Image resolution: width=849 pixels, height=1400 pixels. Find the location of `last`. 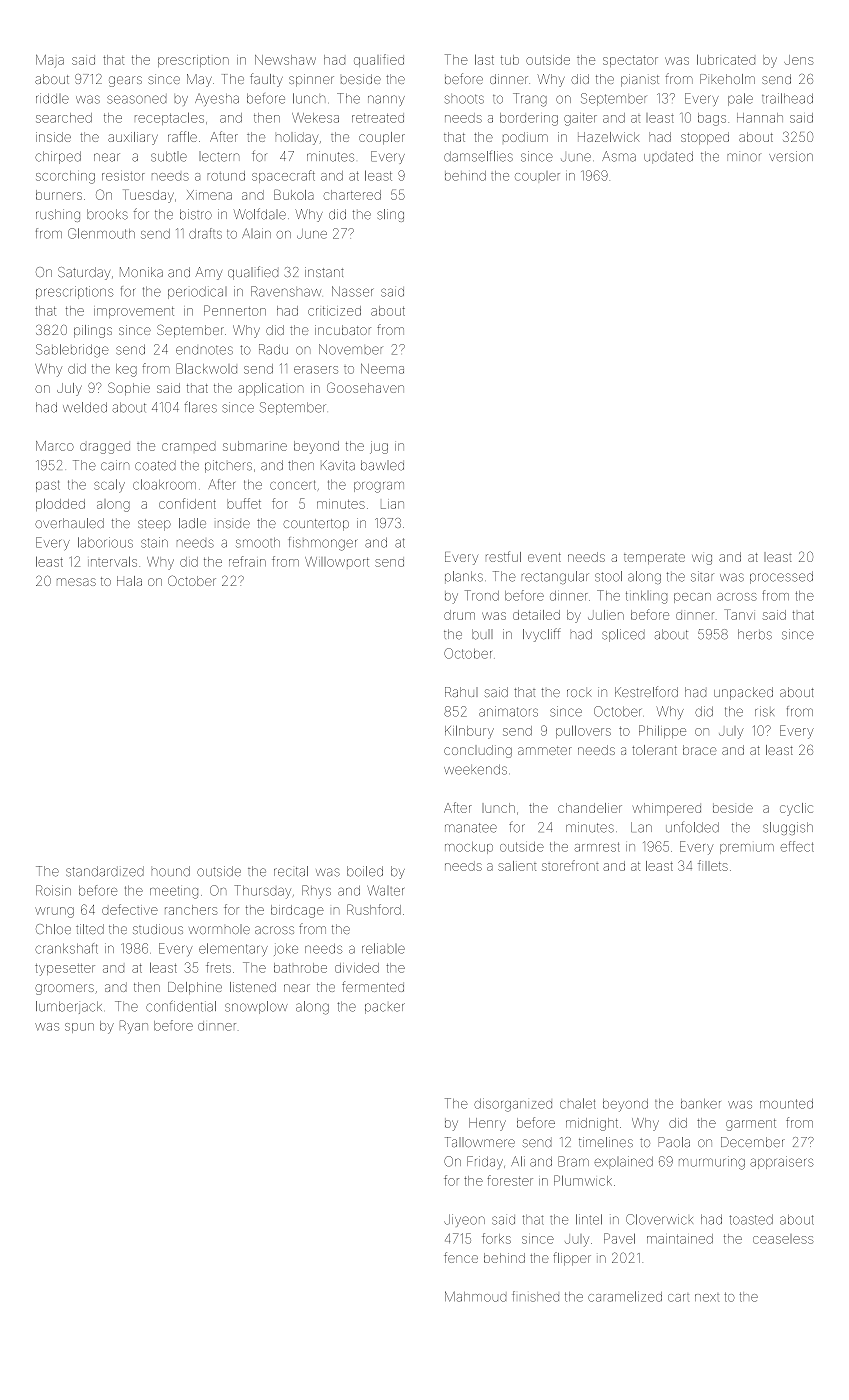

last is located at coordinates (484, 59).
